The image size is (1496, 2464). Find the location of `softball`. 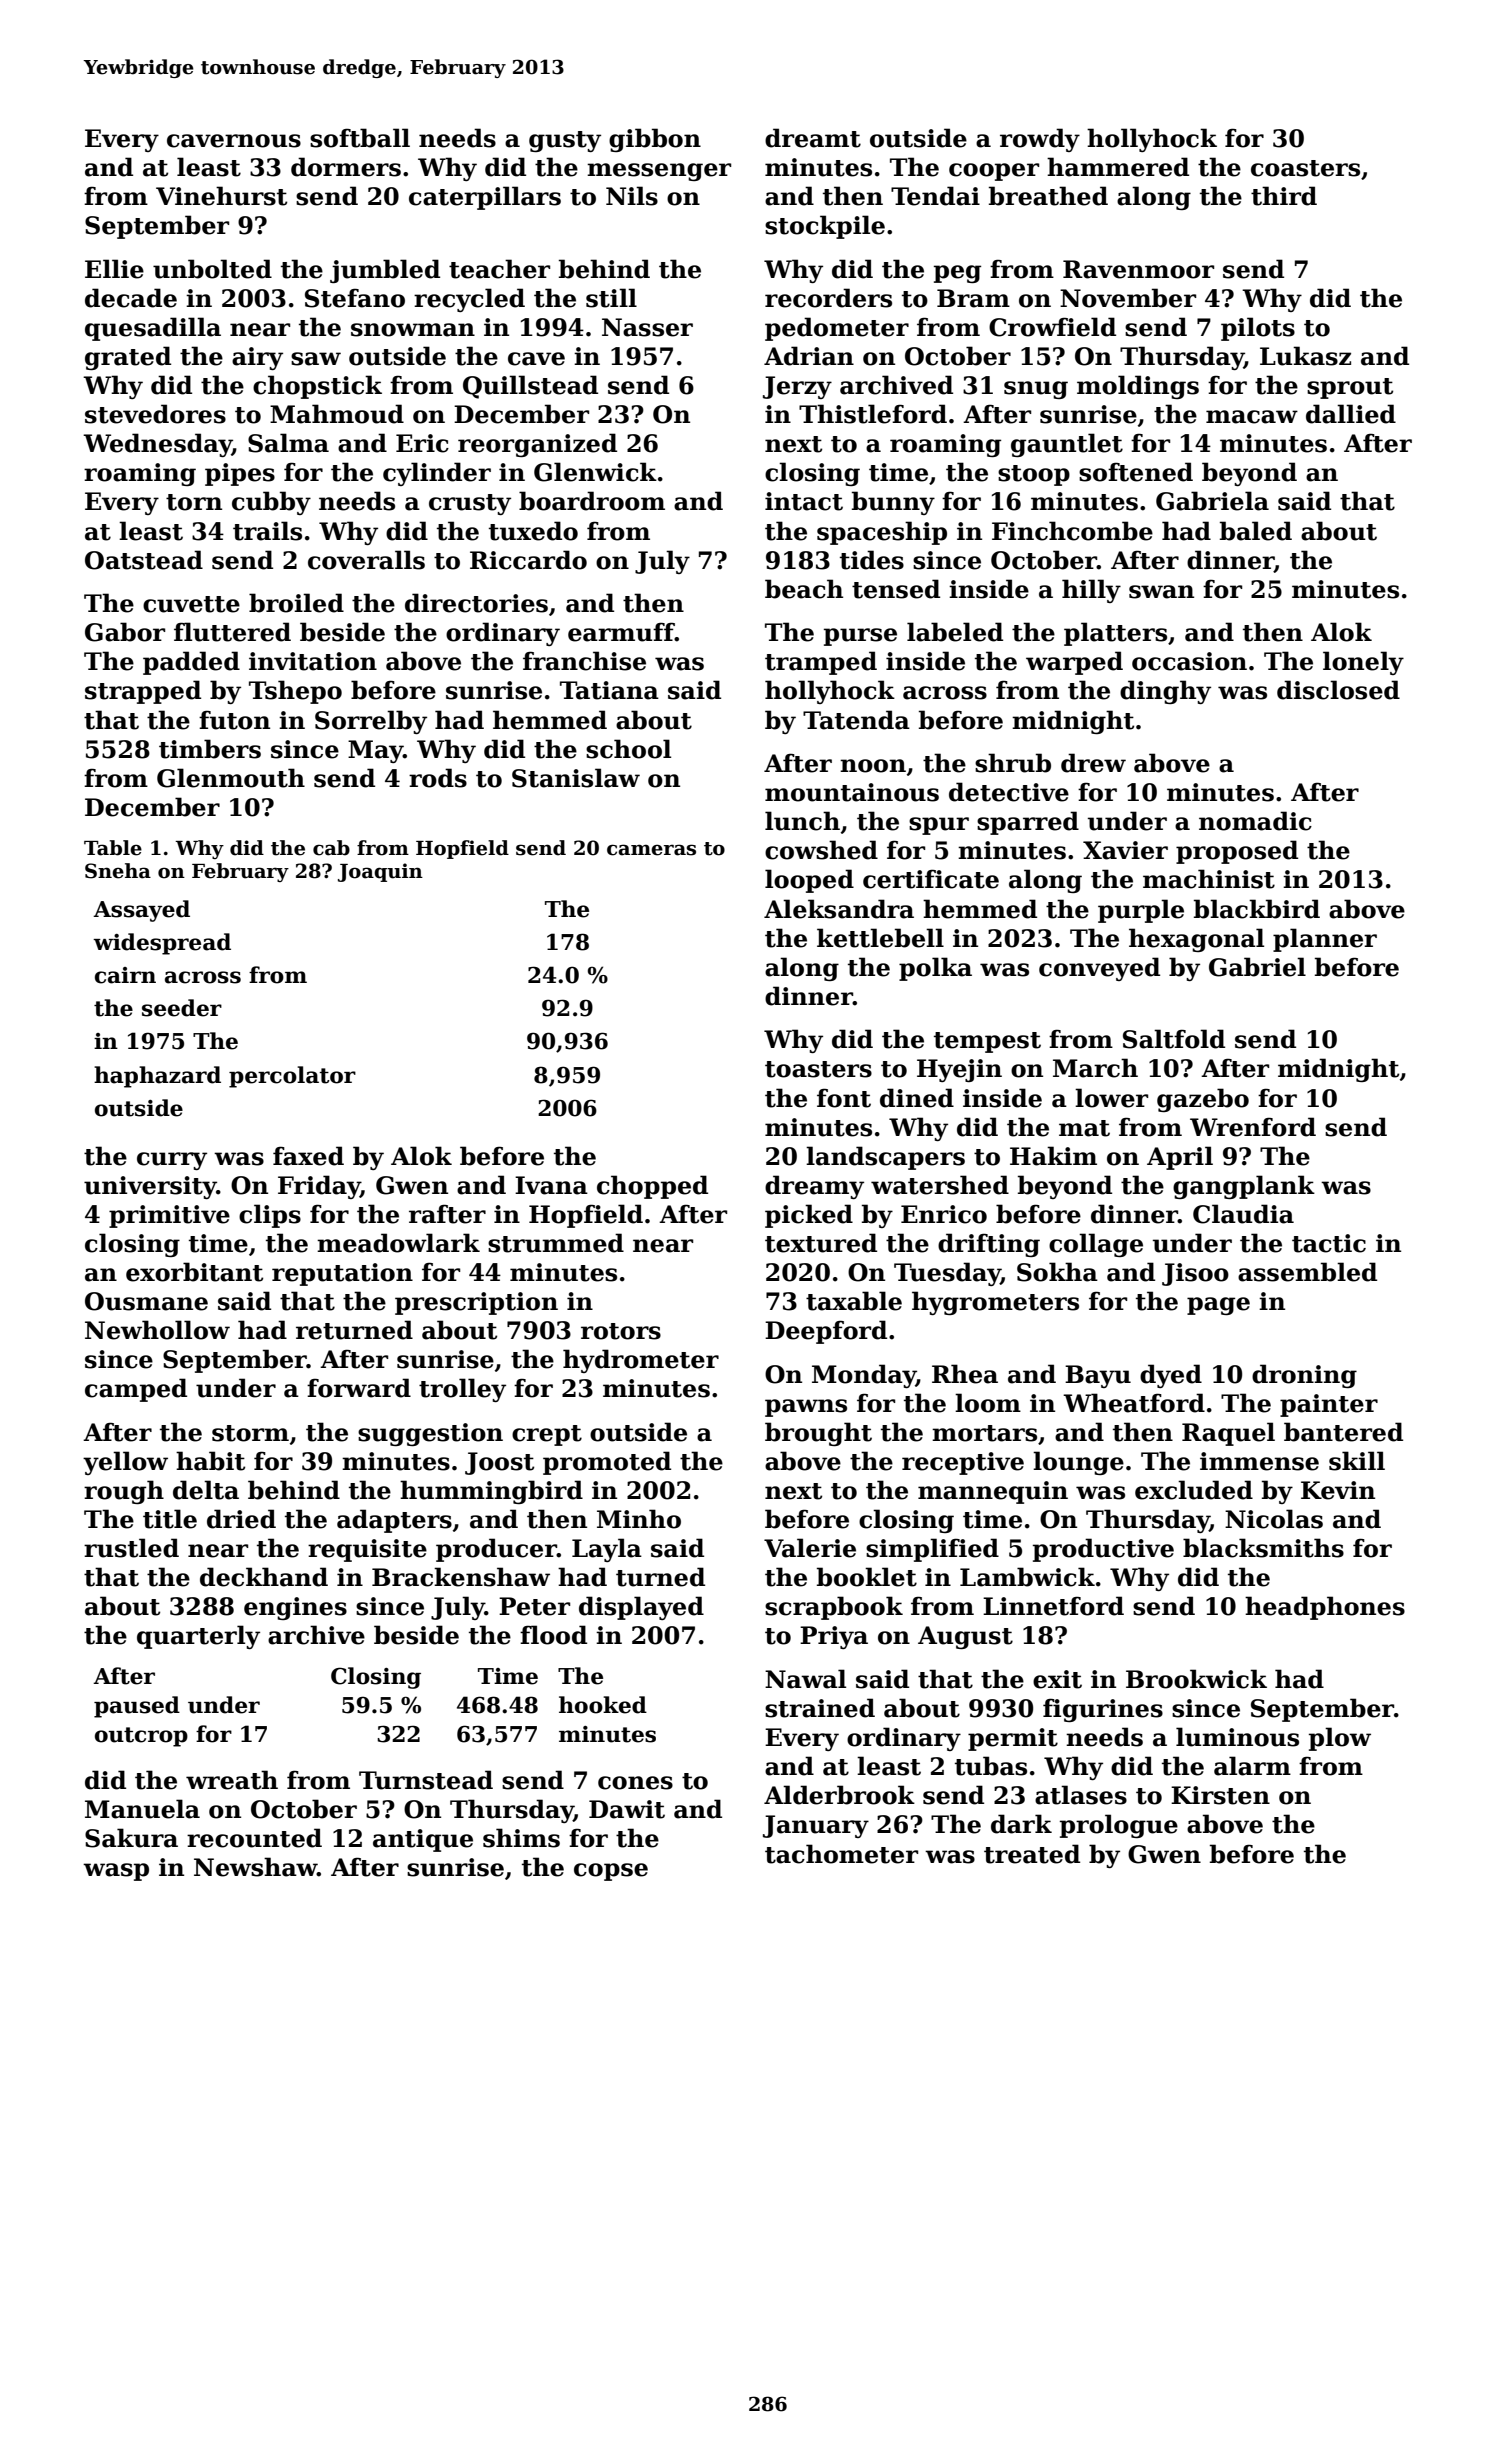

softball is located at coordinates (360, 138).
